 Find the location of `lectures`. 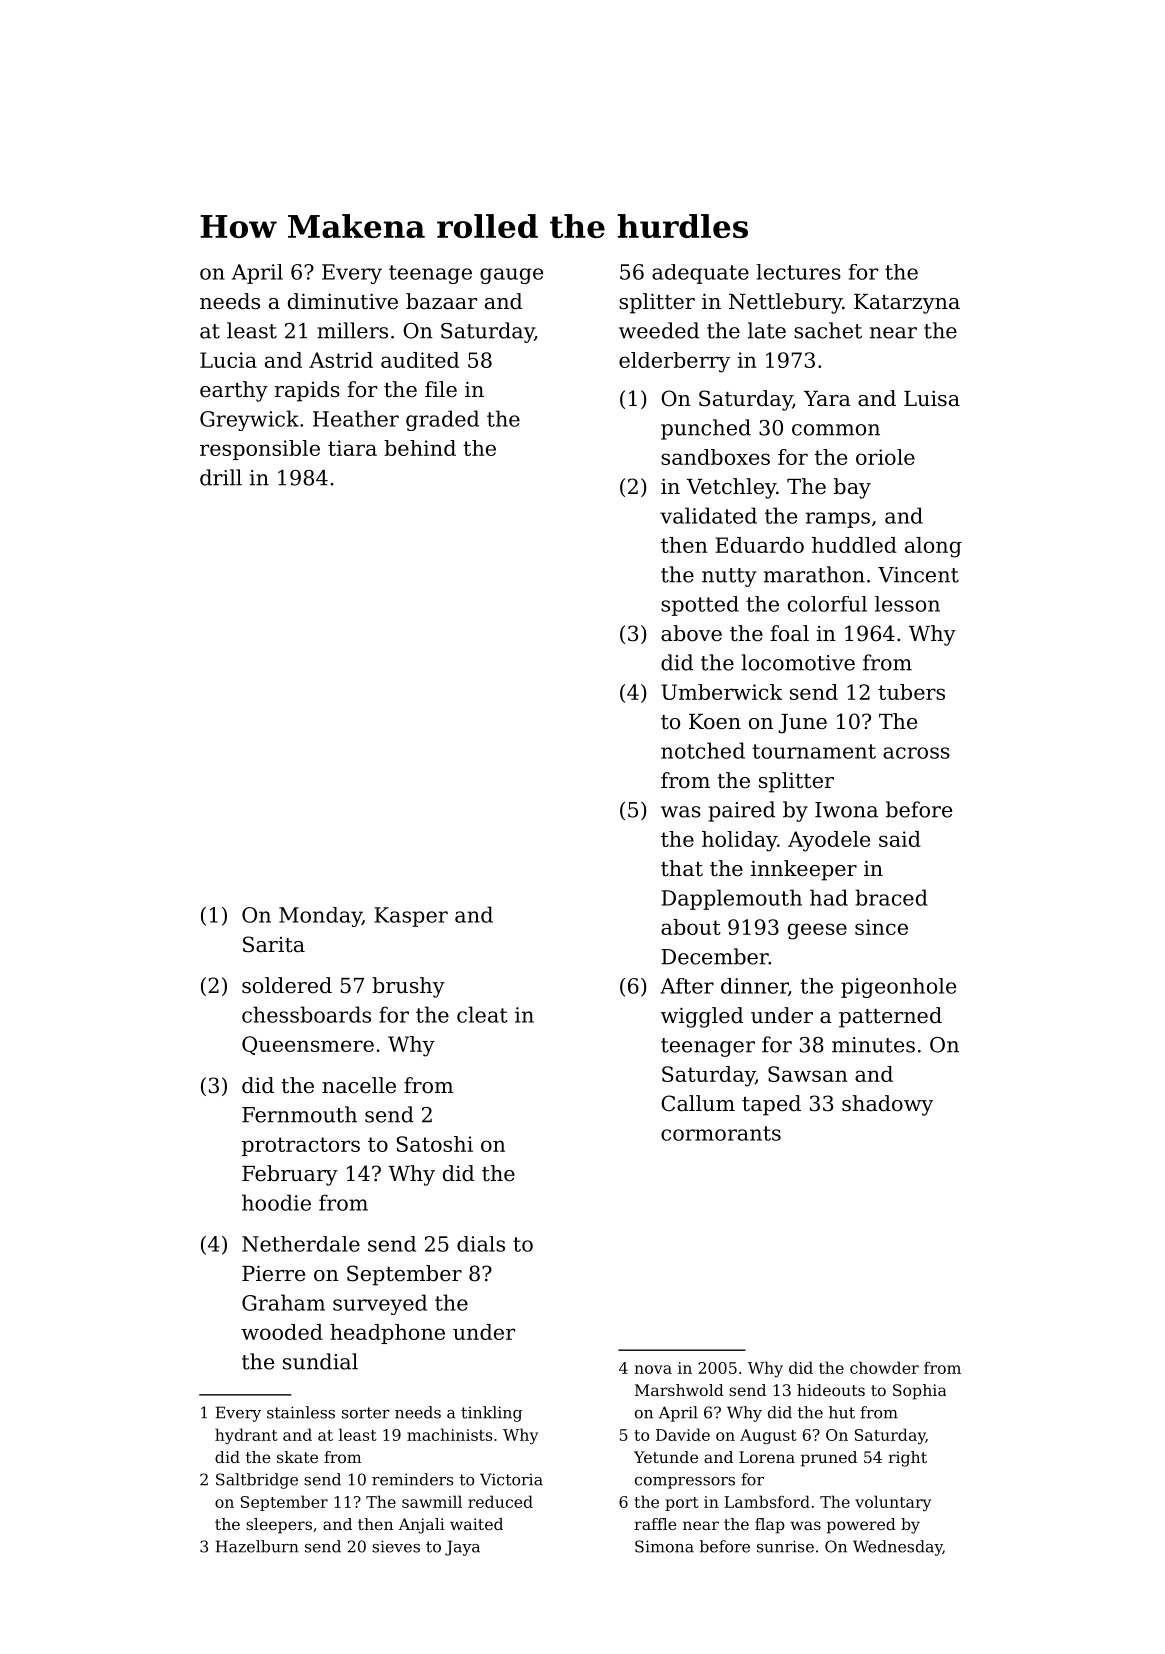

lectures is located at coordinates (798, 272).
